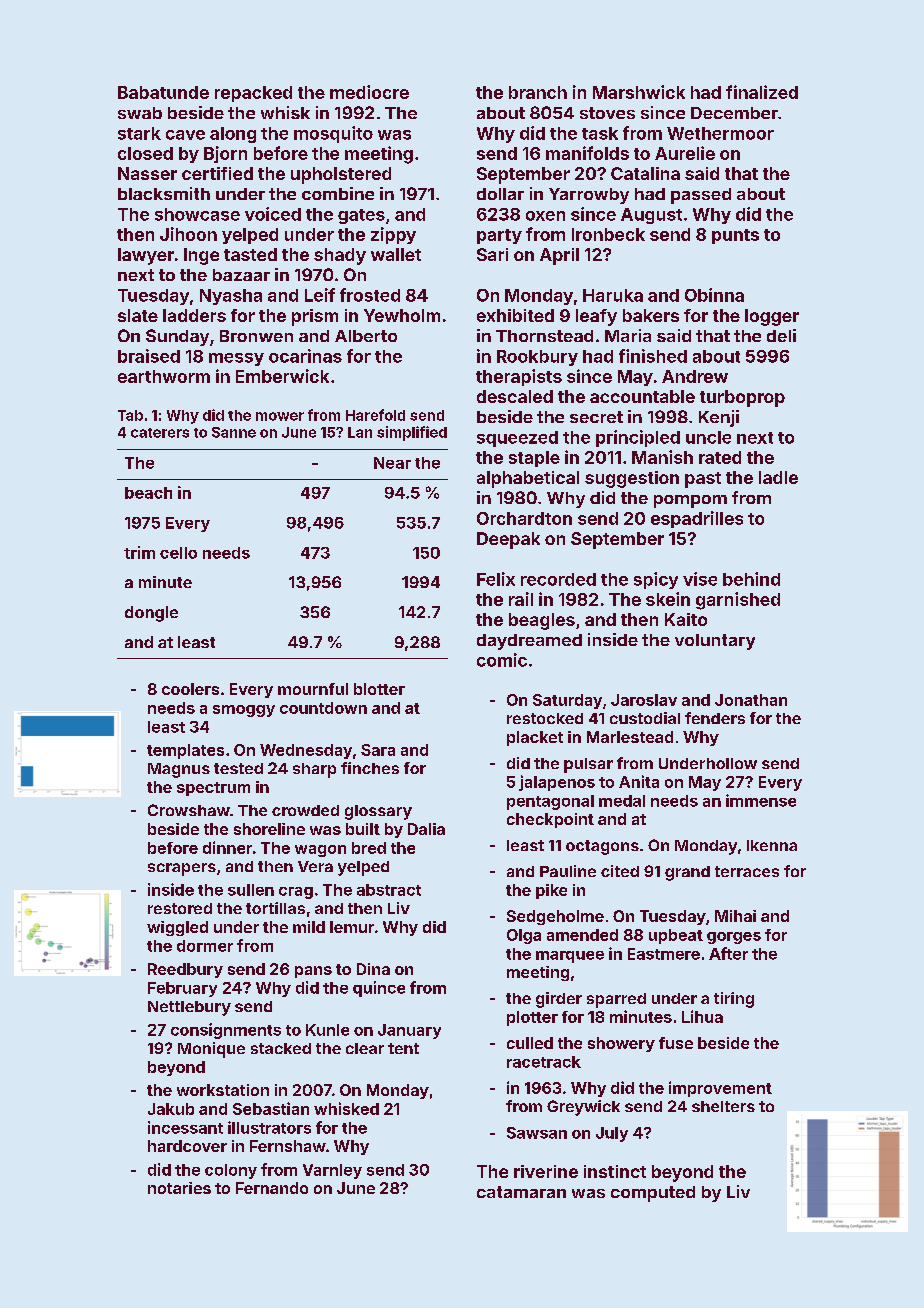 Image resolution: width=924 pixels, height=1308 pixels. Describe the element at coordinates (778, 477) in the screenshot. I see `ladle` at that location.
